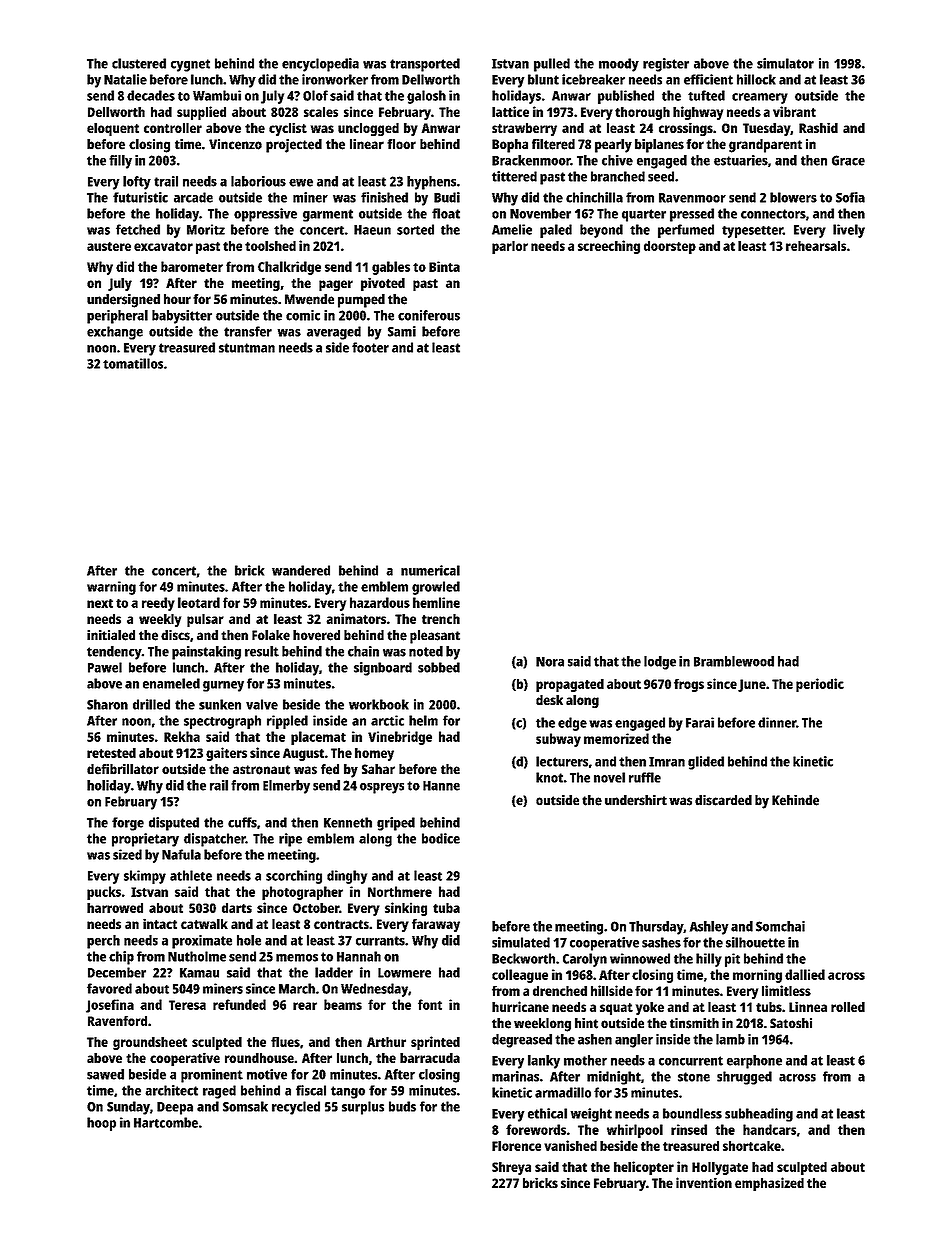 The height and width of the screenshot is (1233, 952). Describe the element at coordinates (511, 1168) in the screenshot. I see `Shreya` at that location.
